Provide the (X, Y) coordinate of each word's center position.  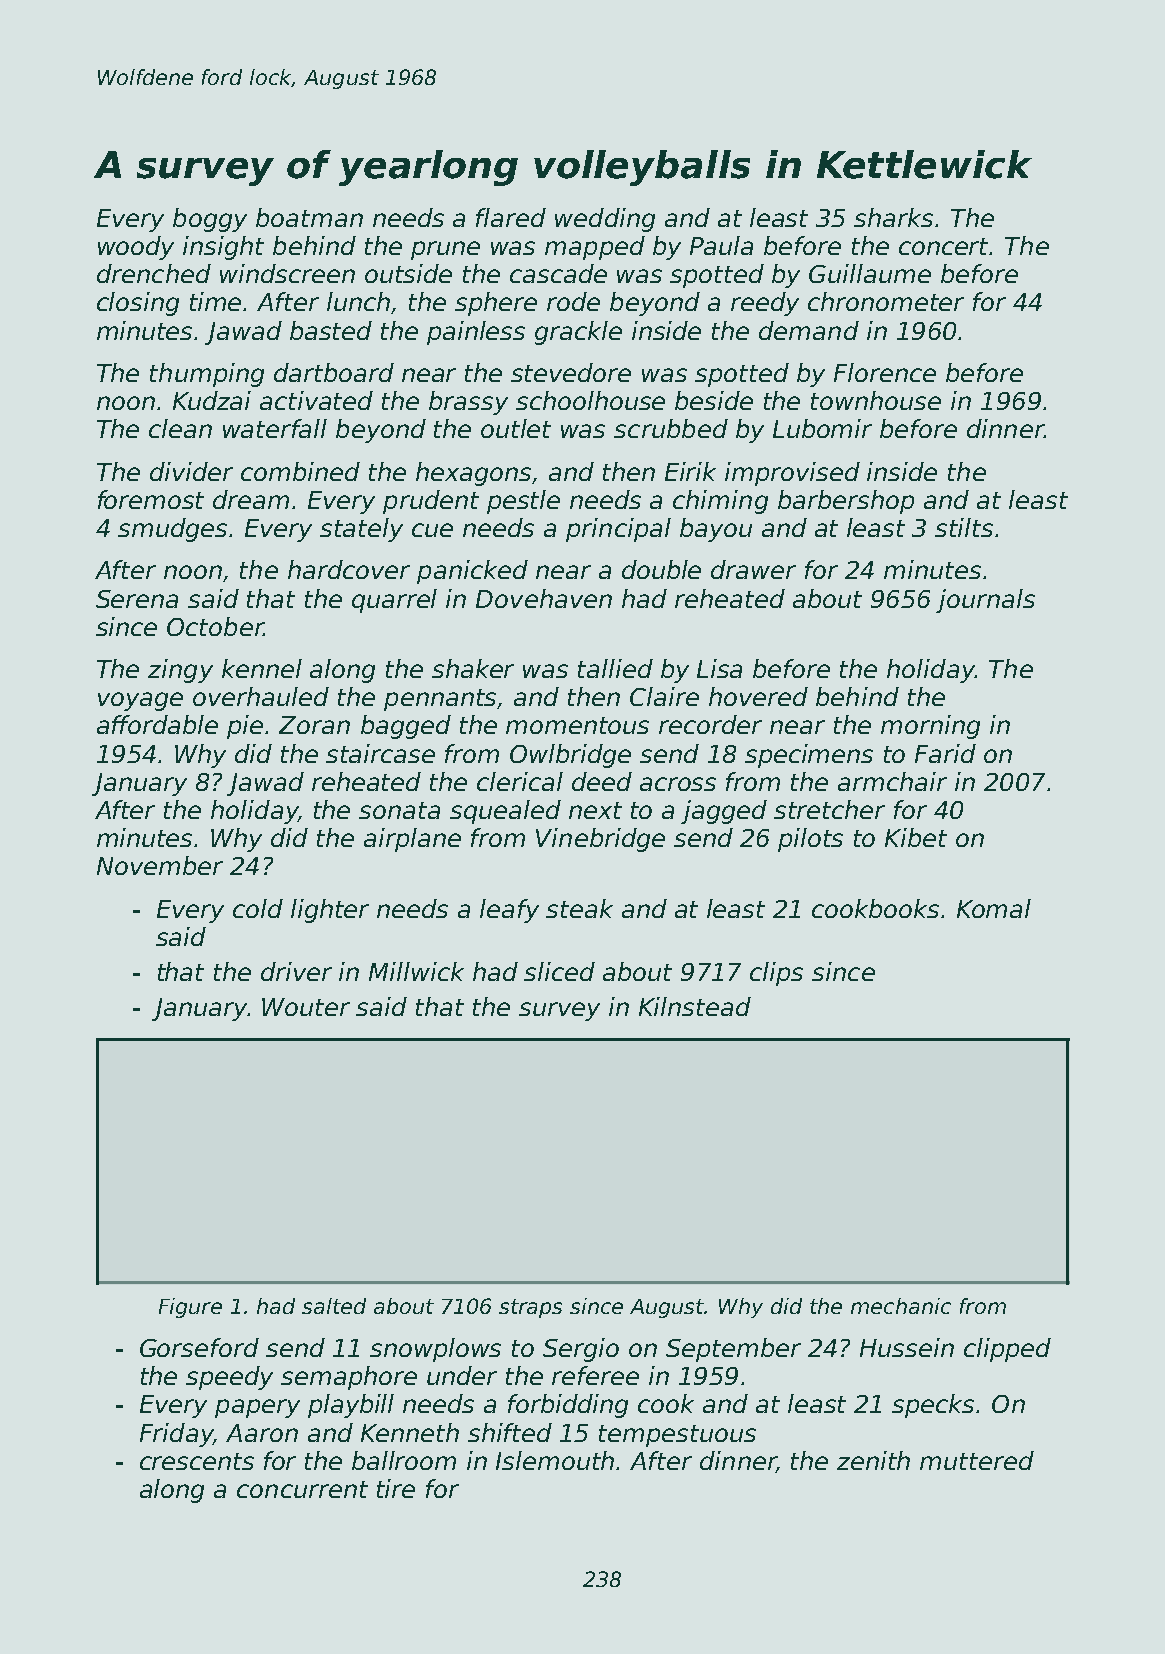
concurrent (302, 1489)
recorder (710, 724)
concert (944, 246)
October (215, 626)
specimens (809, 756)
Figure (190, 1308)
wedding (605, 220)
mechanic (901, 1306)
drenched (154, 273)
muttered (977, 1460)
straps (530, 1308)
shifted (510, 1432)
